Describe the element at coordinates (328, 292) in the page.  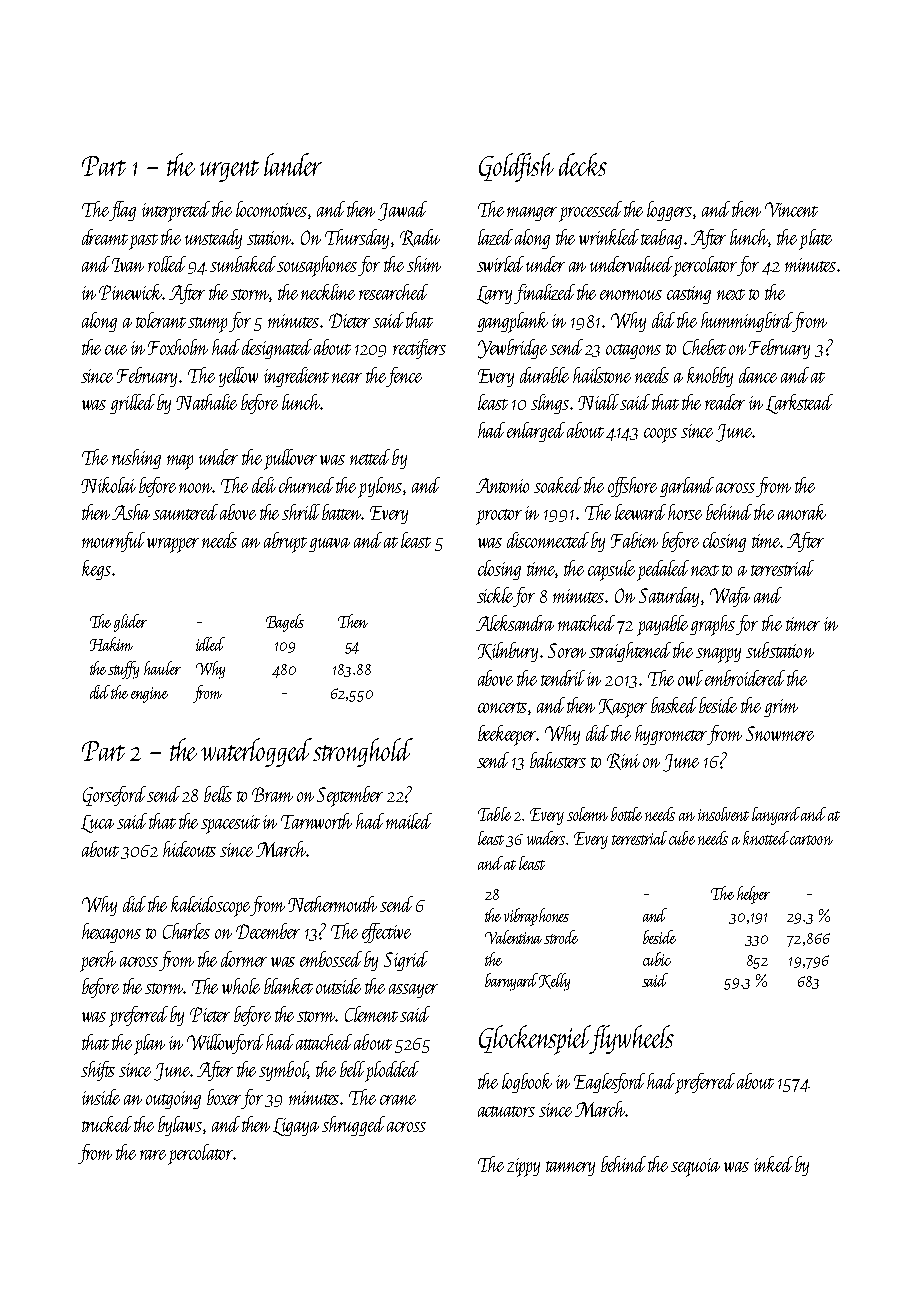
I see `neckline` at that location.
